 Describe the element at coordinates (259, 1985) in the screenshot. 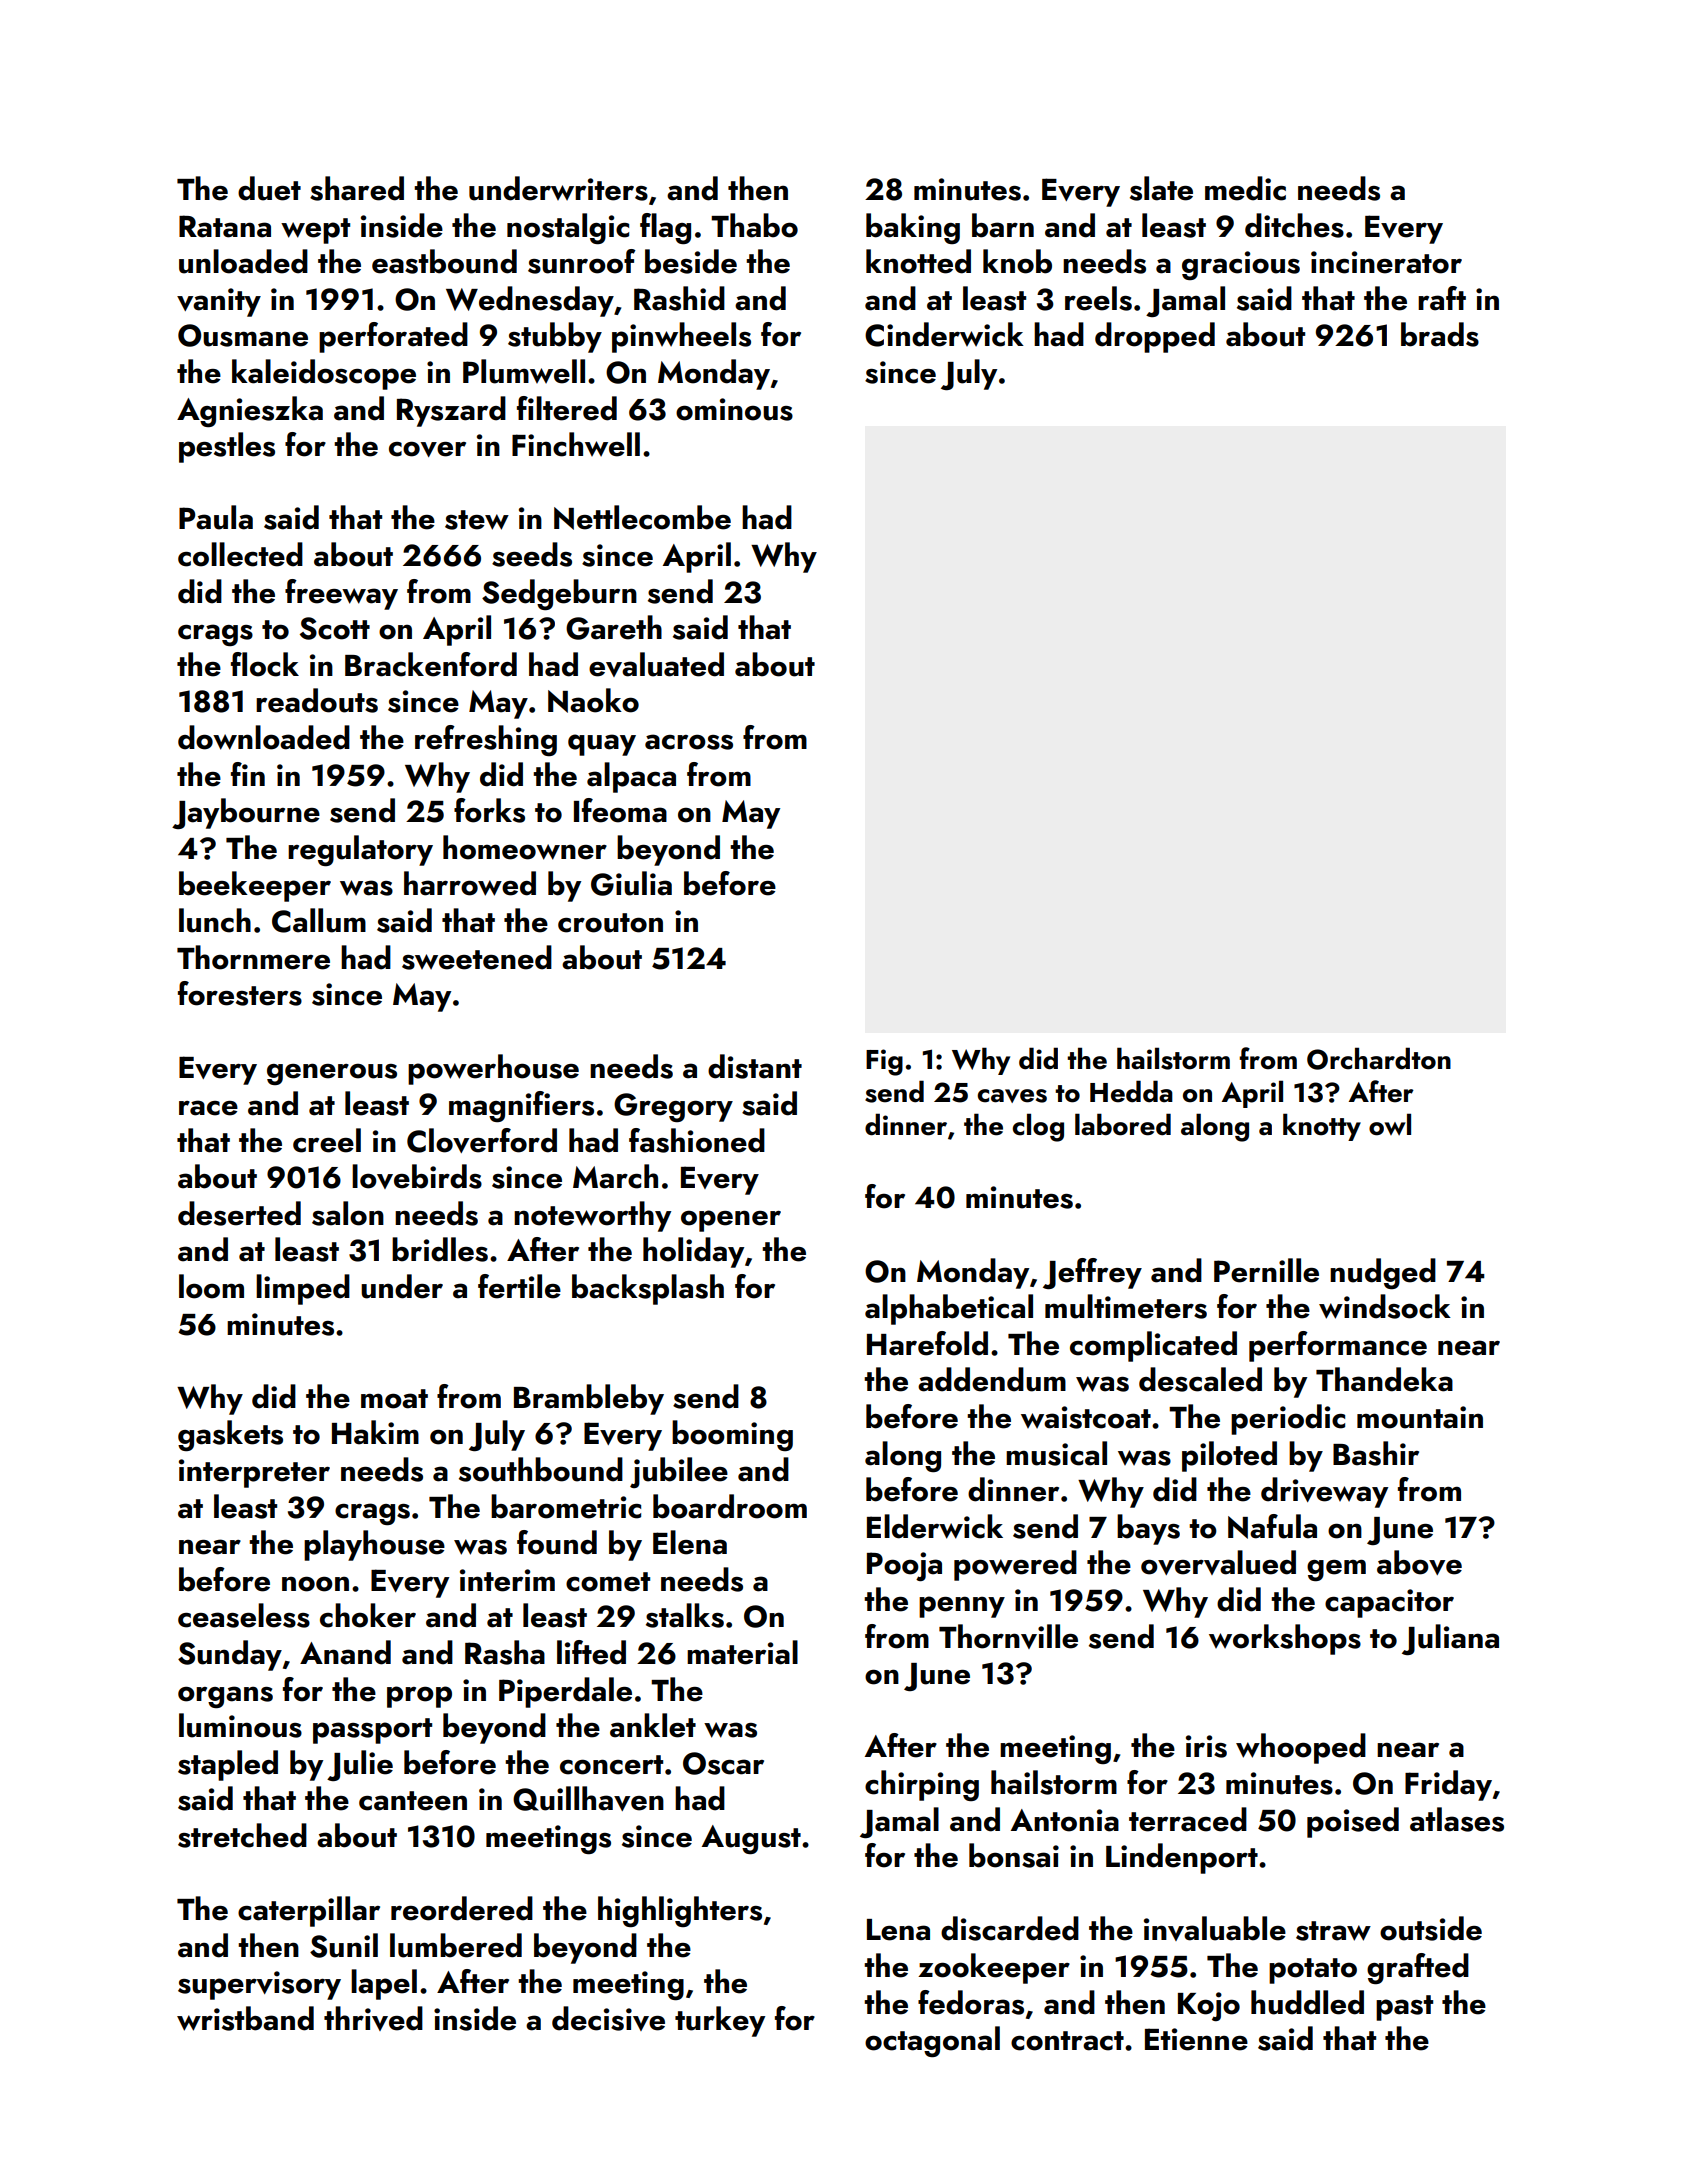

I see `supervisory` at that location.
